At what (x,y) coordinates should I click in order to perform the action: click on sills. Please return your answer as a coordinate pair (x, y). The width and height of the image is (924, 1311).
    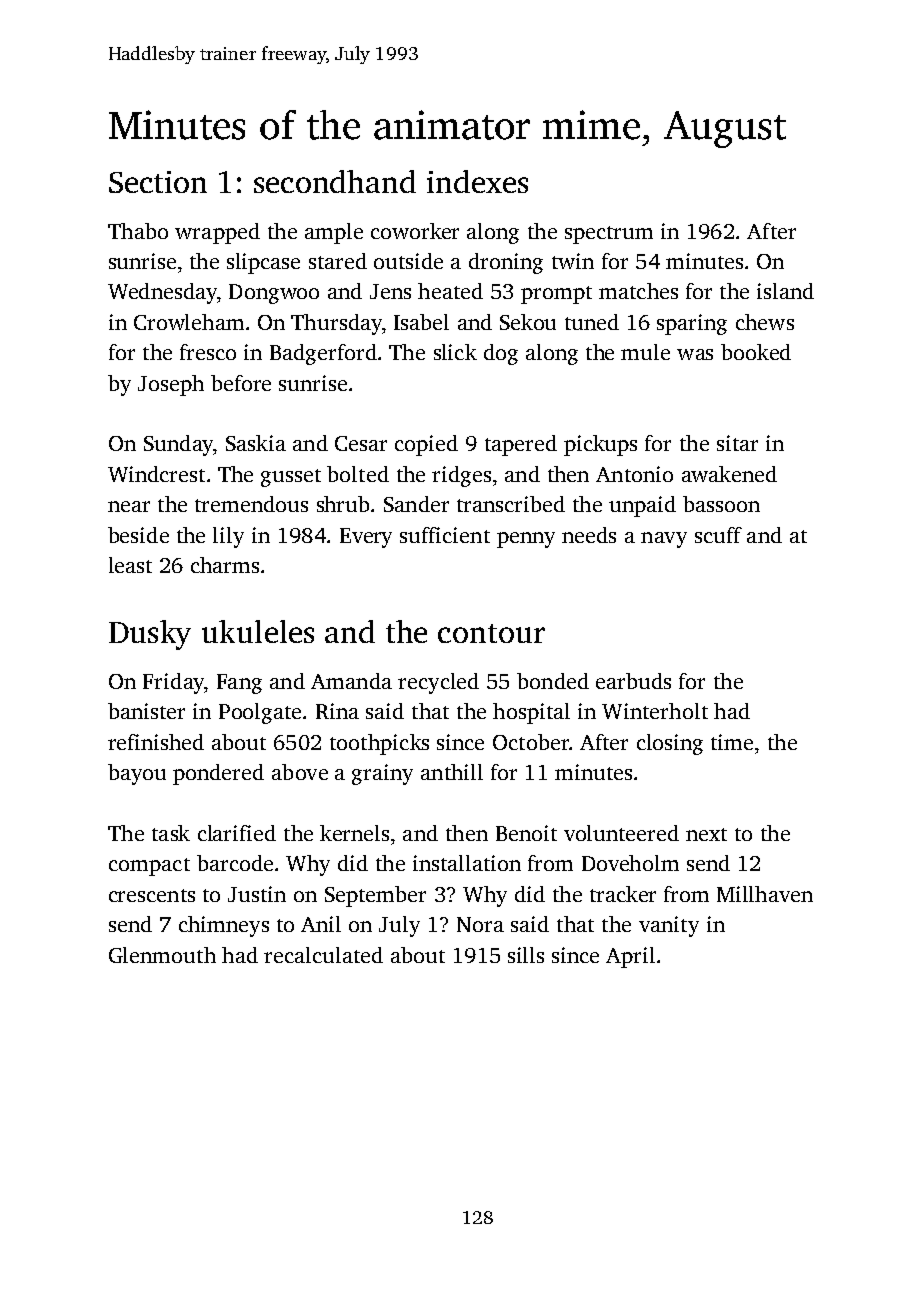
    Looking at the image, I should click on (526, 955).
